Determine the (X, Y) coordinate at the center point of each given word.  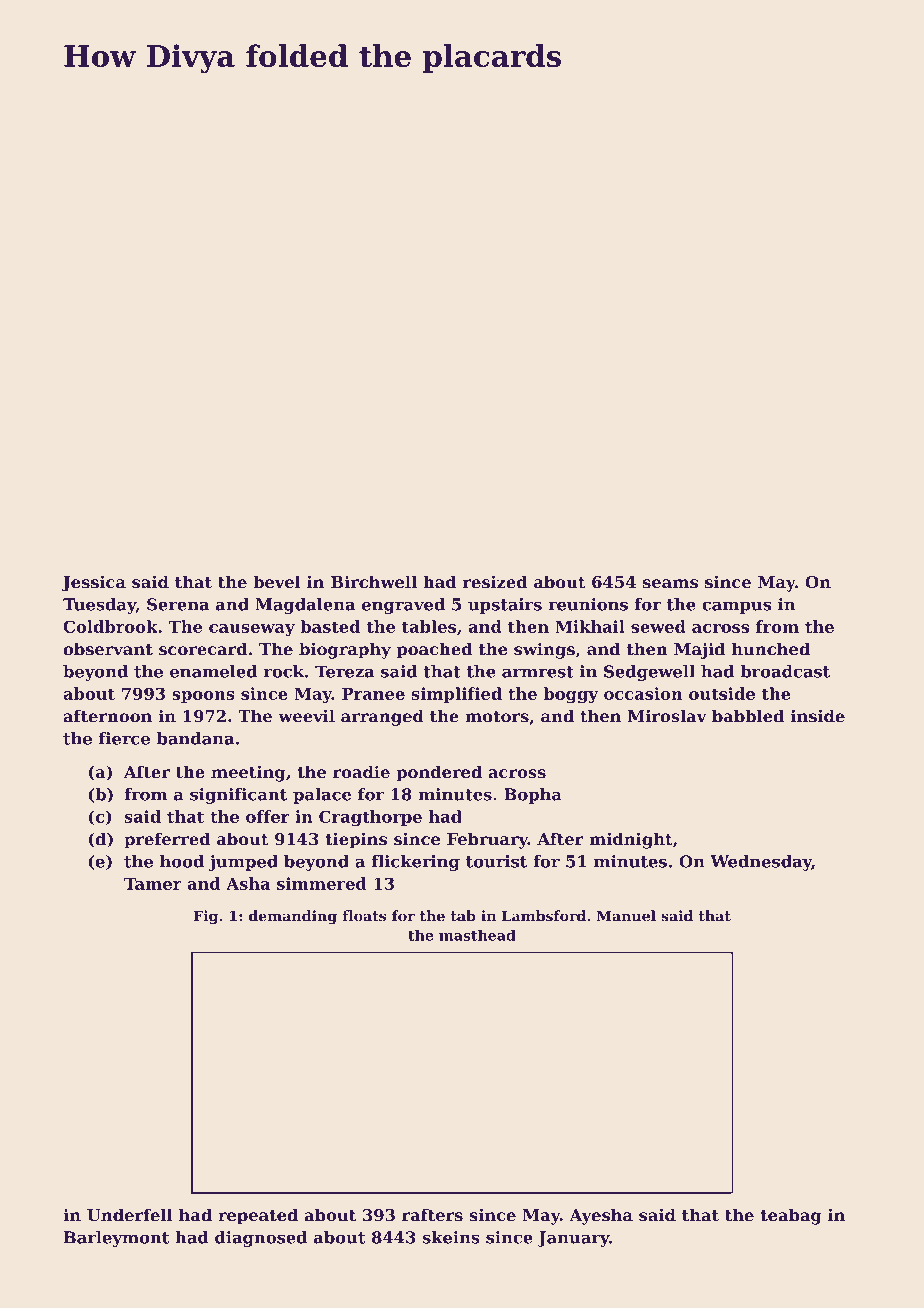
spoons (203, 697)
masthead (477, 935)
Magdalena (305, 606)
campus (736, 607)
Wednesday (761, 863)
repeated (258, 1216)
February (487, 840)
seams (670, 583)
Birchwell (374, 581)
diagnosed (261, 1239)
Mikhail (590, 626)
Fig (206, 917)
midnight (631, 840)
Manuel (626, 916)
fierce (124, 738)
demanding (293, 917)
